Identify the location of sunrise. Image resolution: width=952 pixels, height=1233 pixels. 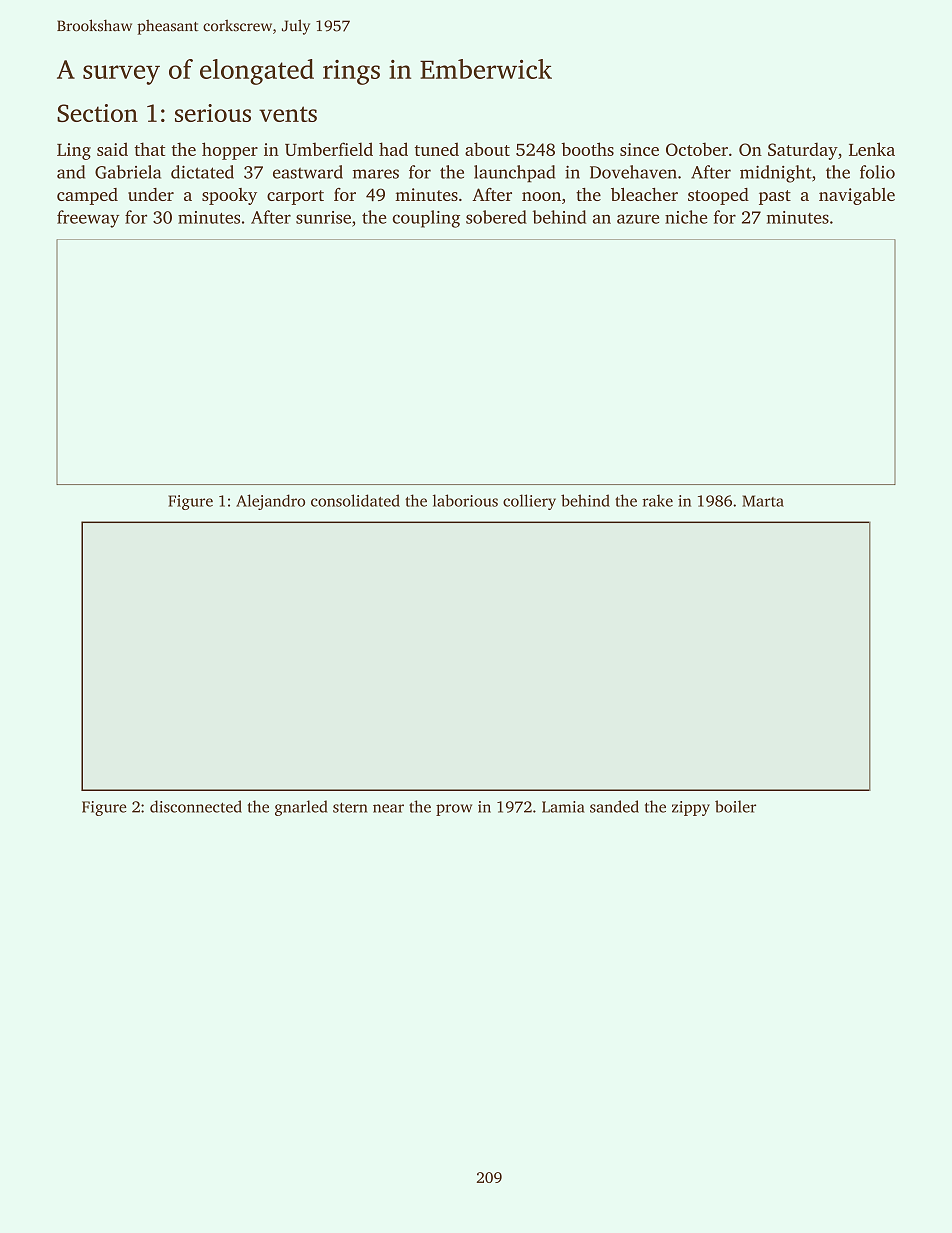
(323, 217).
